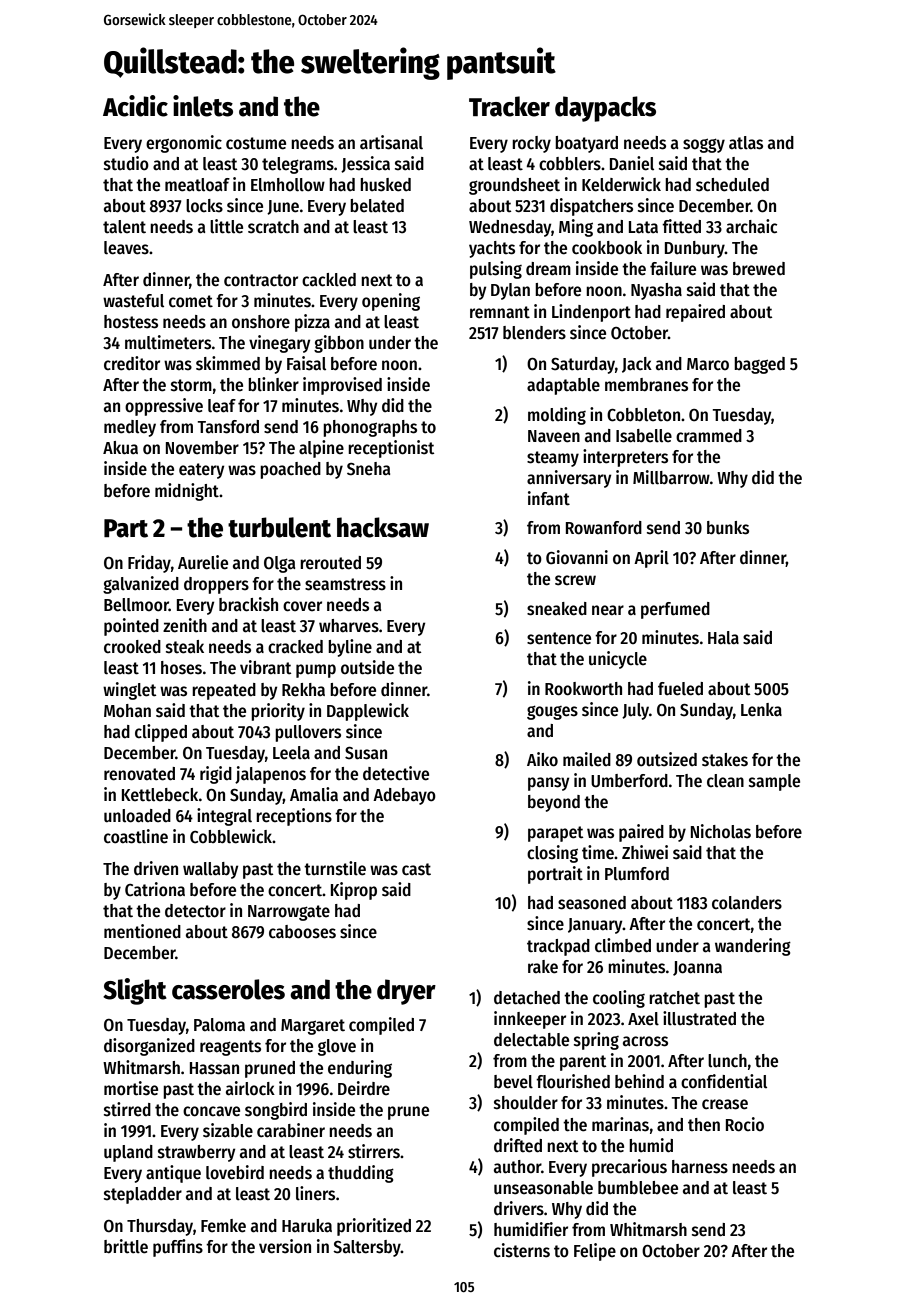 Image resolution: width=908 pixels, height=1316 pixels. I want to click on seasoned, so click(592, 903).
